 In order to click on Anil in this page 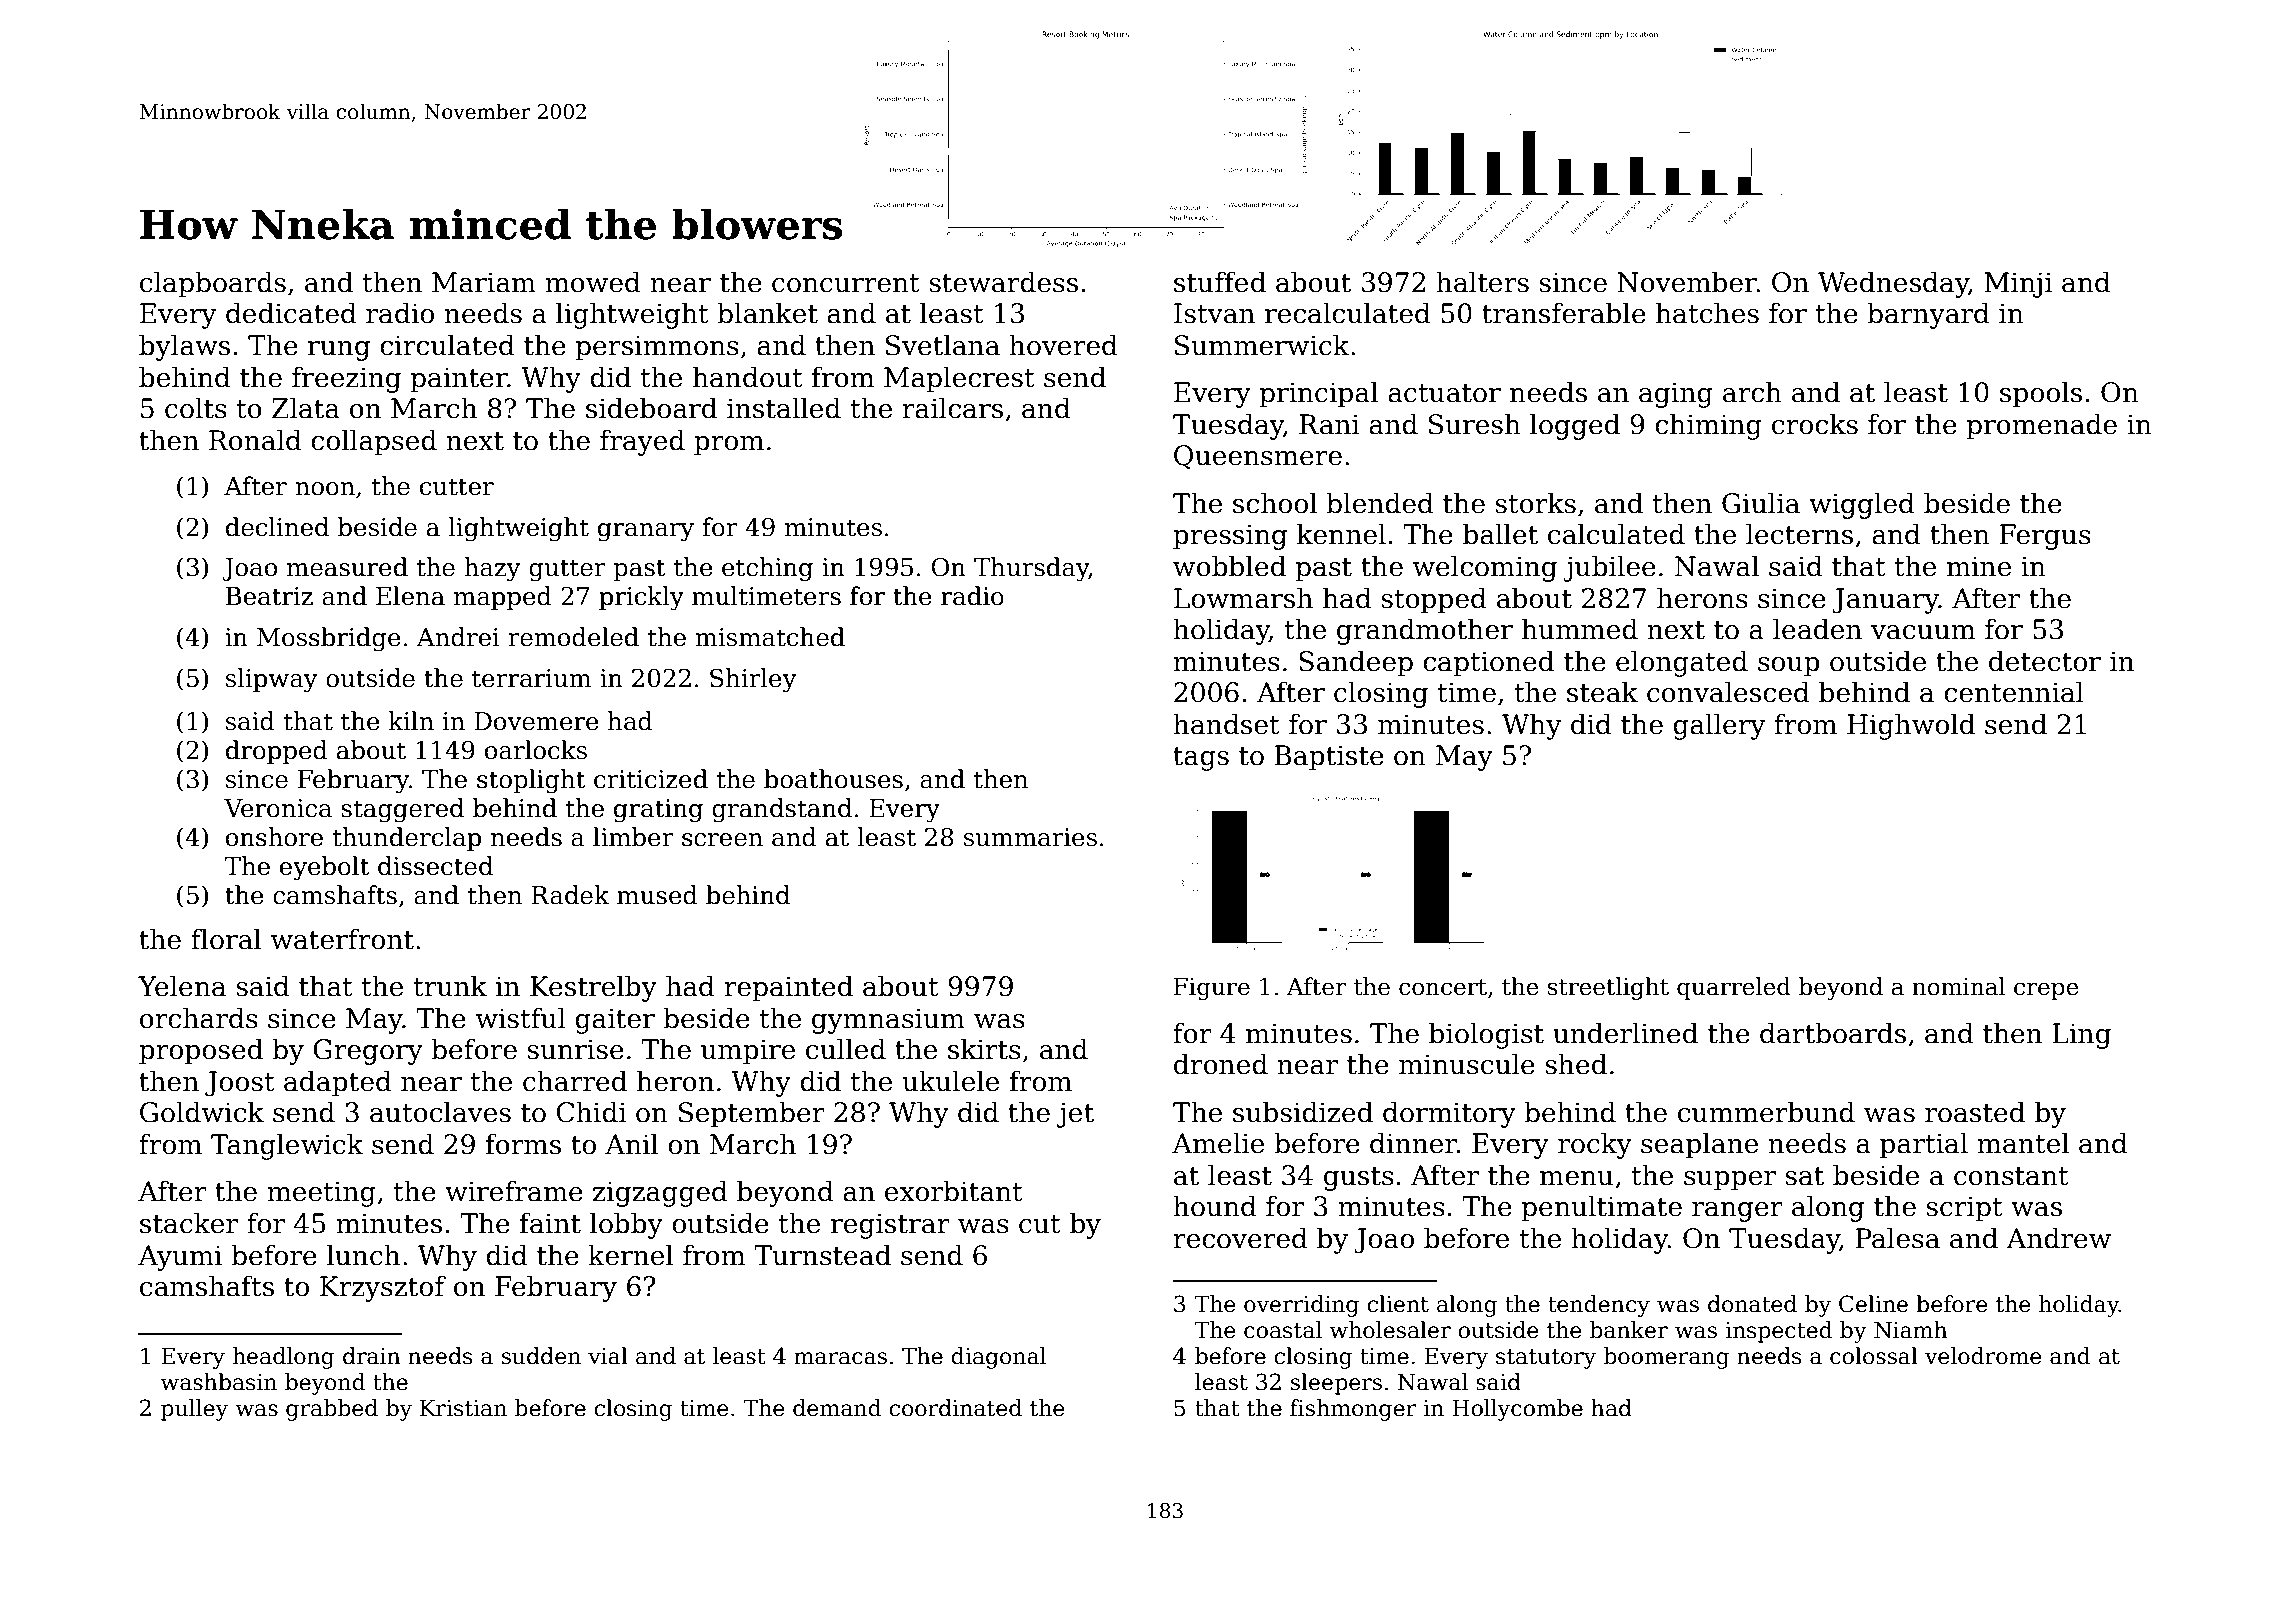, I will do `click(631, 1143)`.
